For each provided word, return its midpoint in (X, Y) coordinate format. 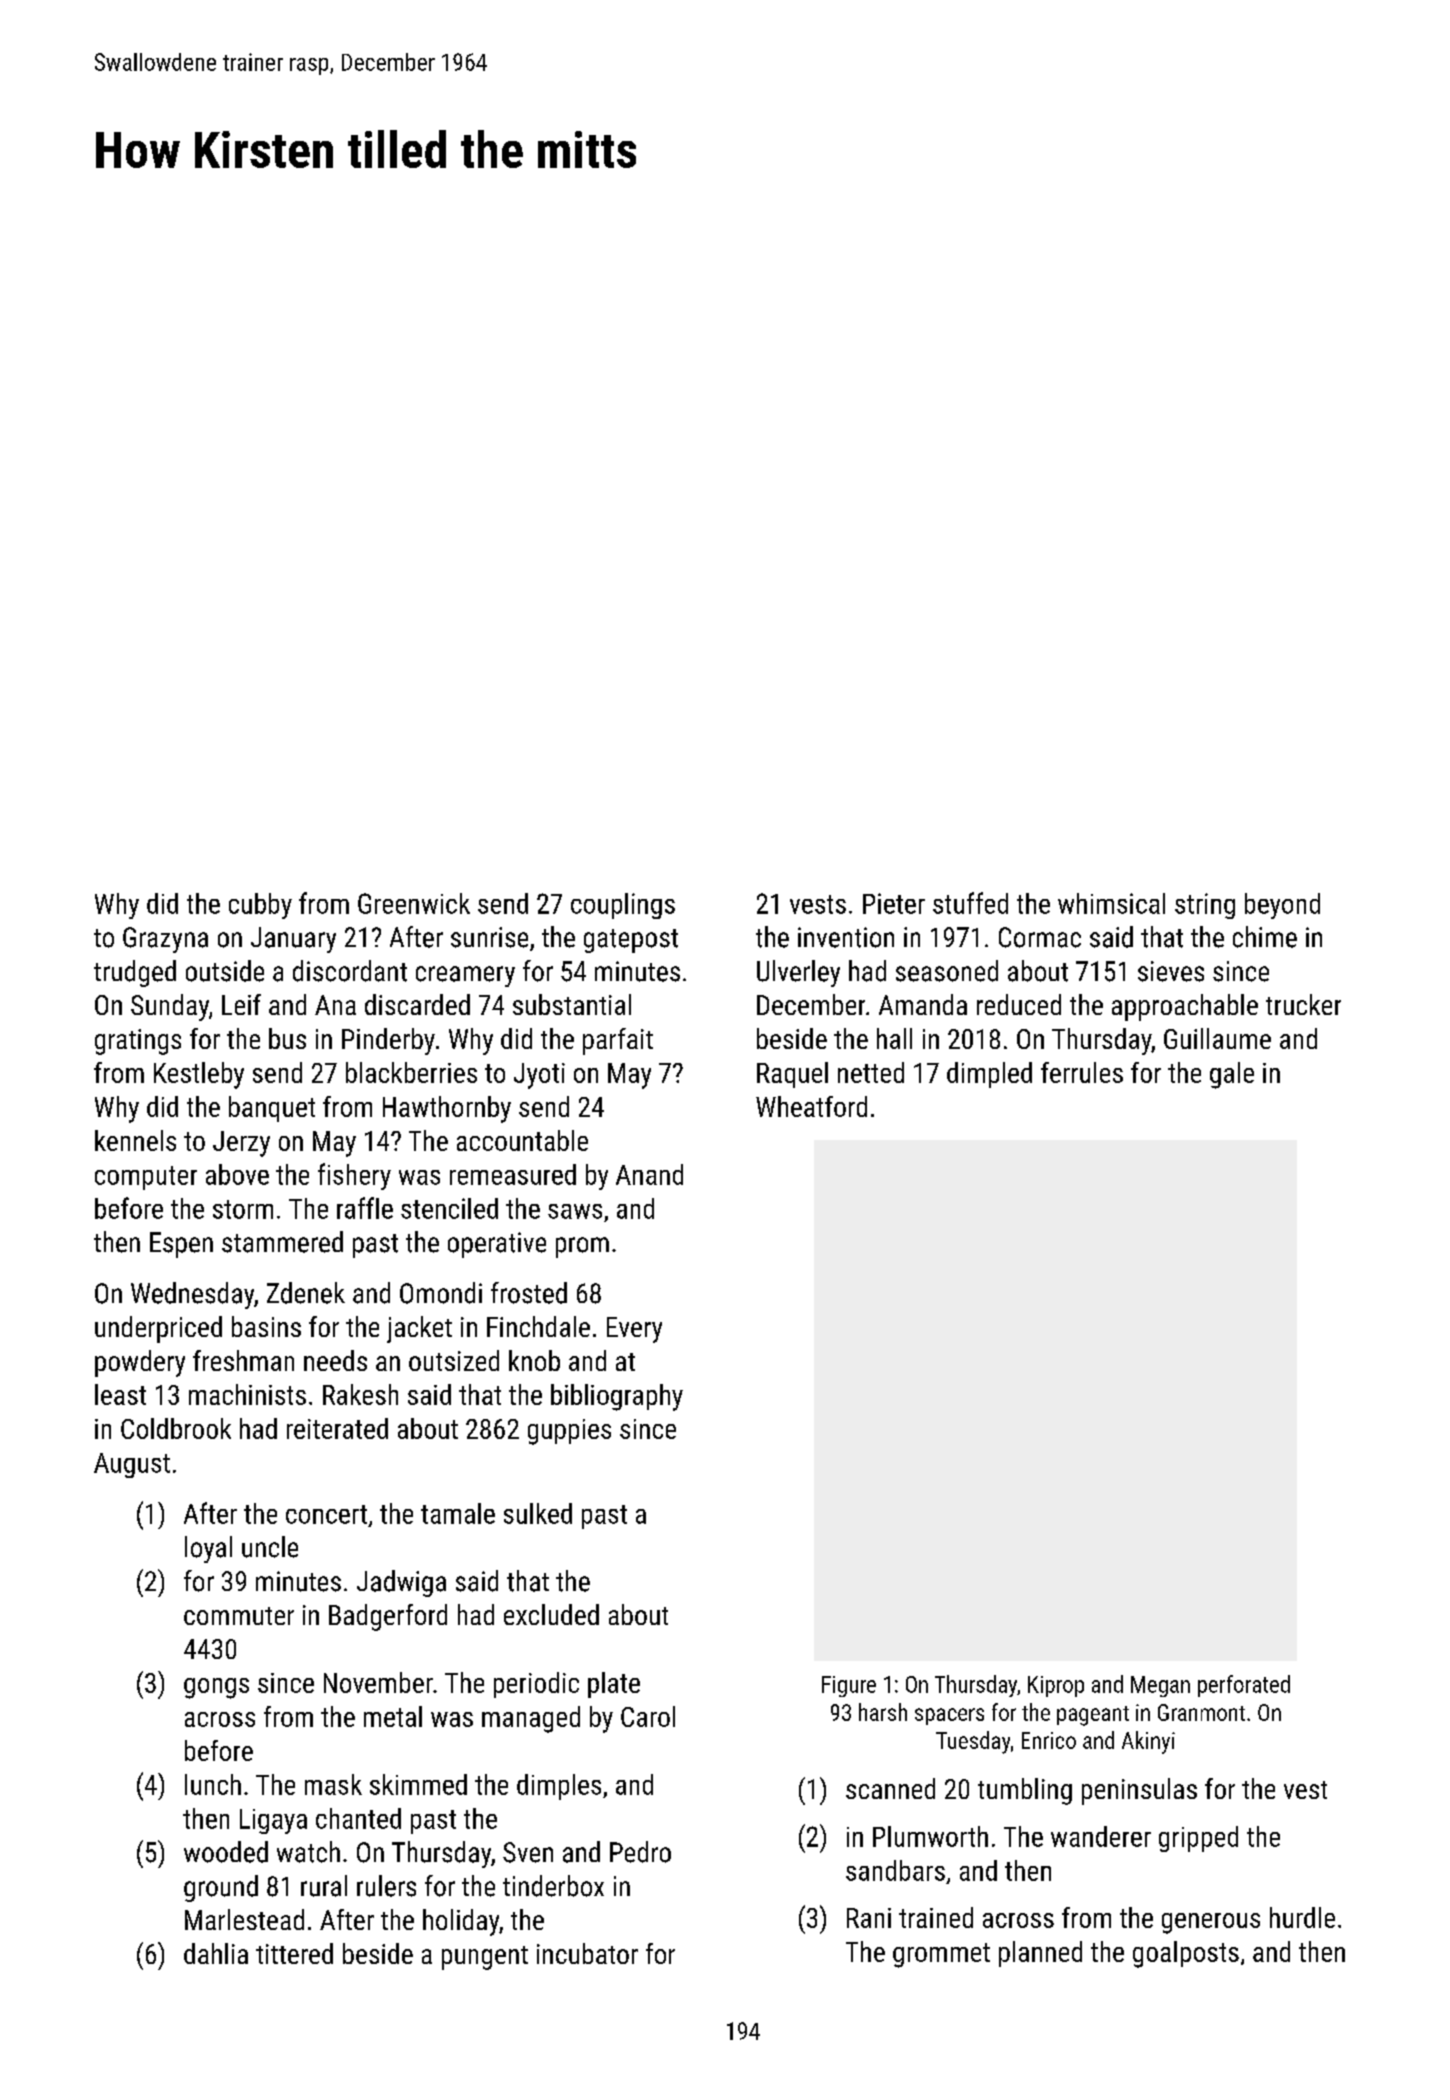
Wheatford (811, 1106)
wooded (226, 1852)
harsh (883, 1712)
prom (582, 1247)
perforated (1244, 1686)
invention (846, 937)
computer (146, 1178)
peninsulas (1139, 1791)
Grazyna (165, 940)
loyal (208, 1549)
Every (634, 1330)
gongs (216, 1688)
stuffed (970, 903)
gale (1232, 1075)
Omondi (441, 1293)
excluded (551, 1614)
